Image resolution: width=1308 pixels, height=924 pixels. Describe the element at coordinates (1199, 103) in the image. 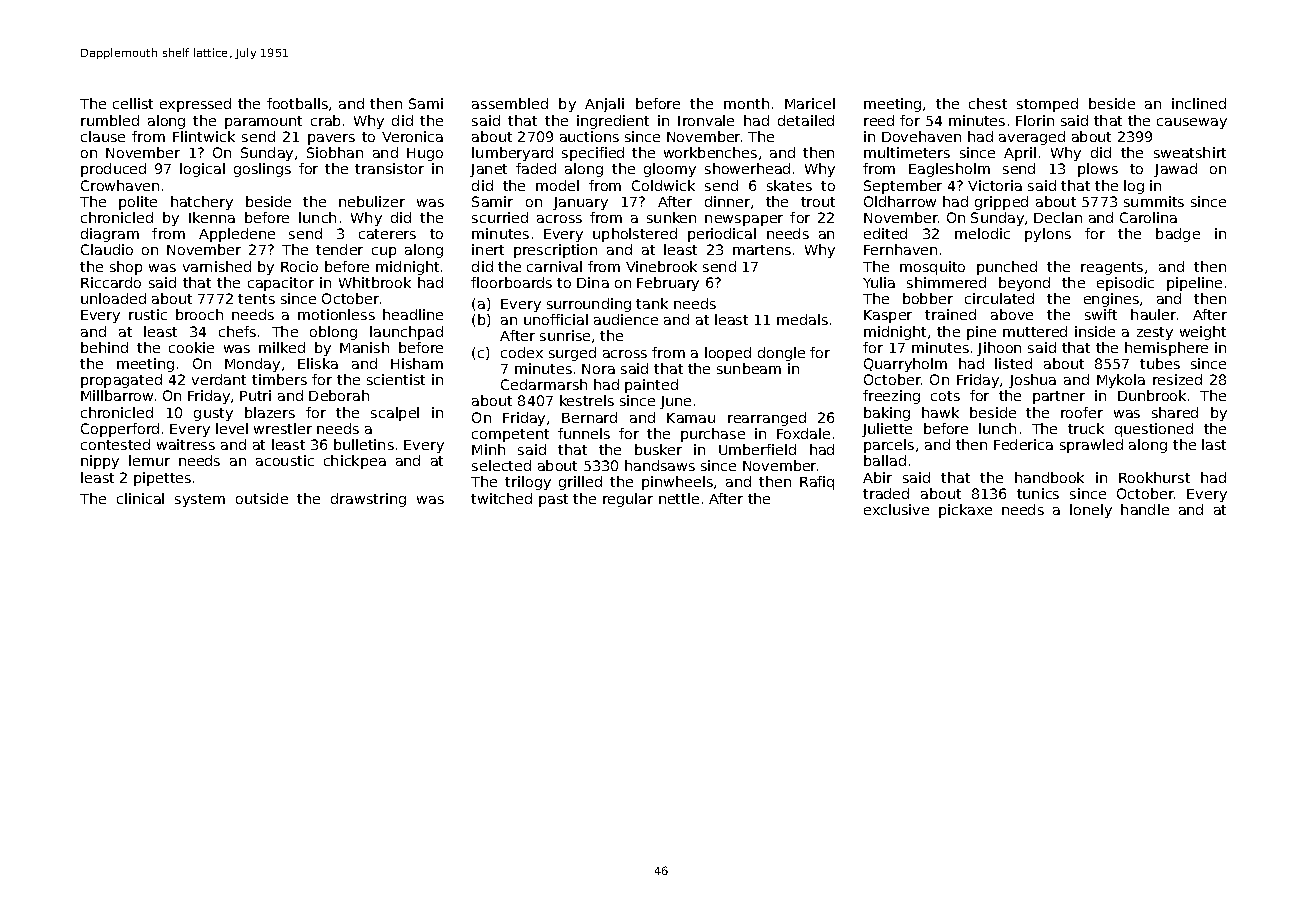

I see `inclined` at that location.
